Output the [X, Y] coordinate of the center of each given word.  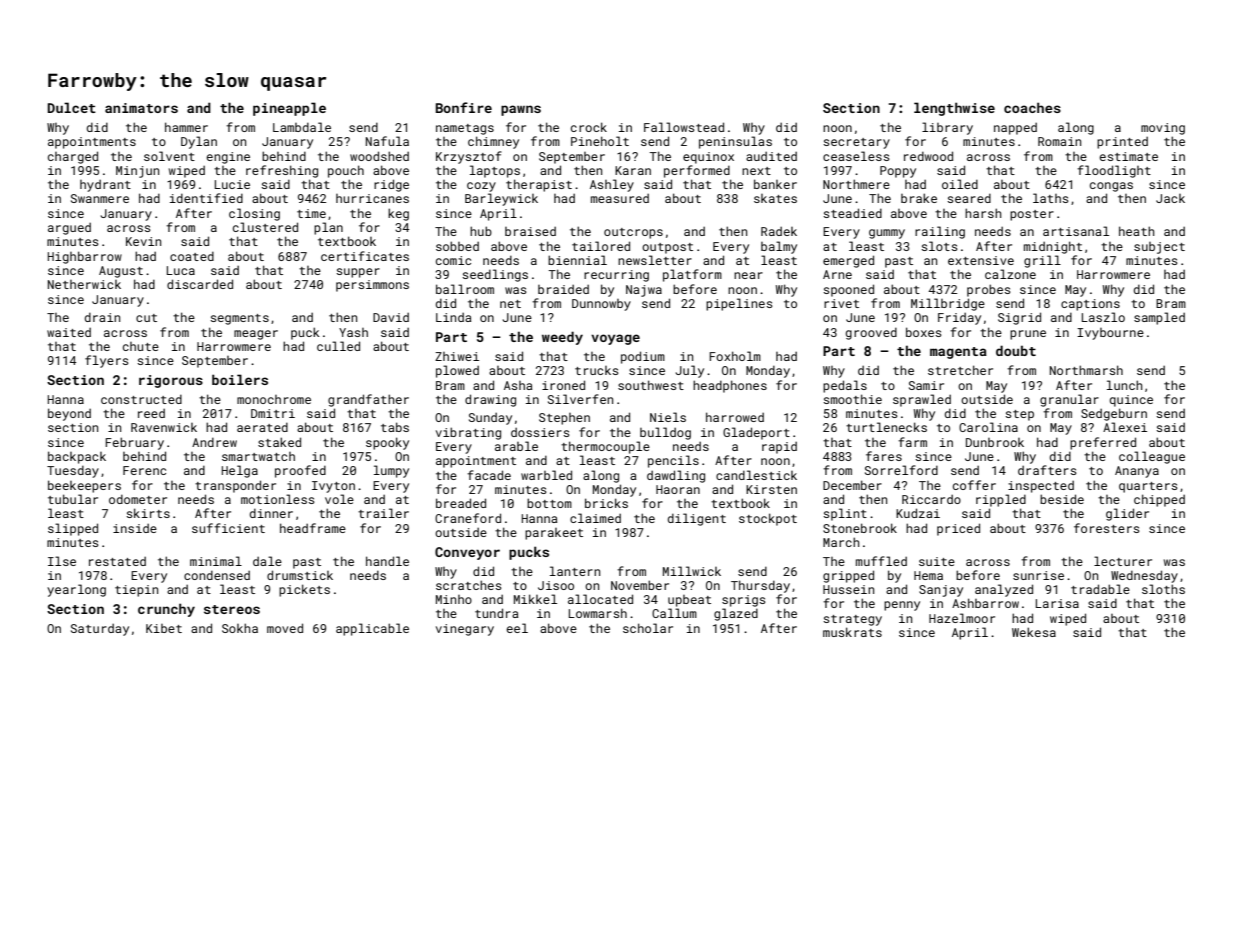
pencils [673, 461]
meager [256, 335]
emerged [848, 261]
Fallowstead [684, 127]
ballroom [465, 289]
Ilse [62, 561]
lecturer [1123, 561]
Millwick [692, 571]
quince [1131, 401]
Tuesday [73, 471]
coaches [1032, 107]
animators [141, 108]
